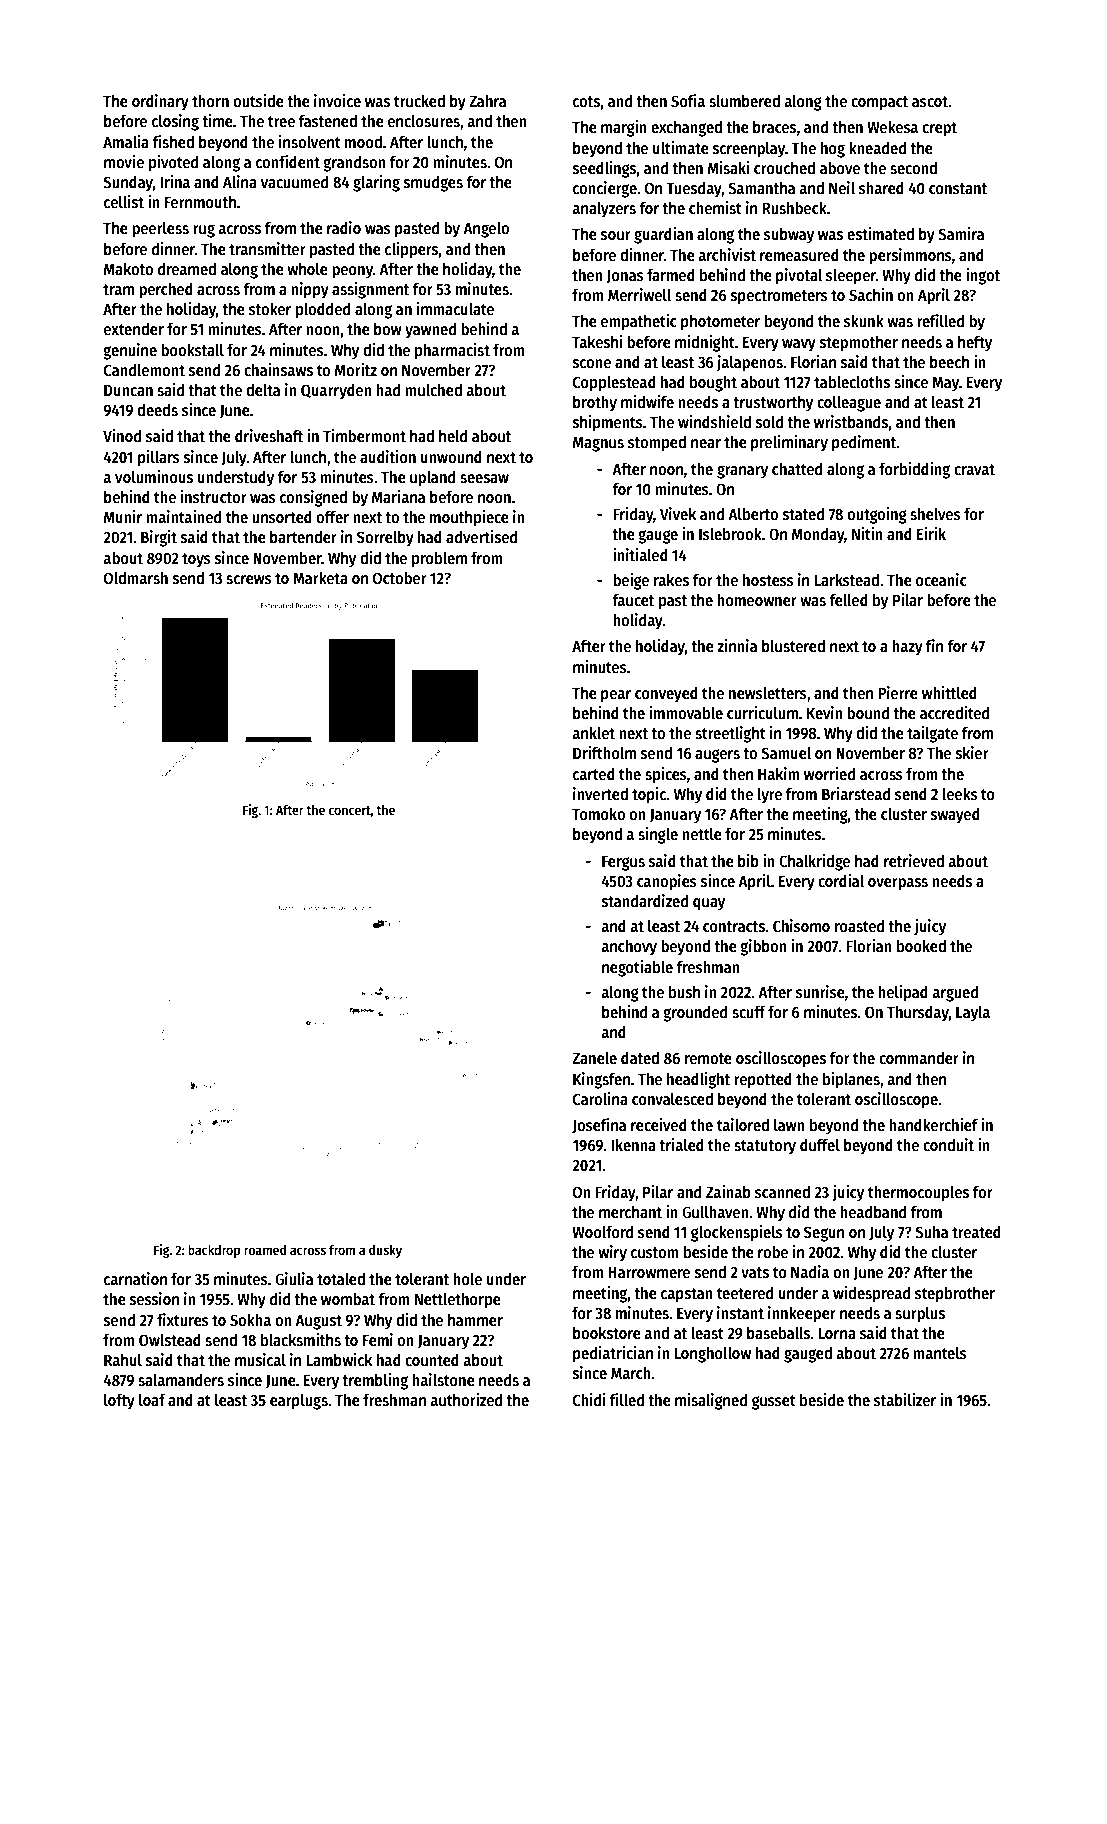 The height and width of the screenshot is (1824, 1107). I want to click on gibbon, so click(763, 947).
